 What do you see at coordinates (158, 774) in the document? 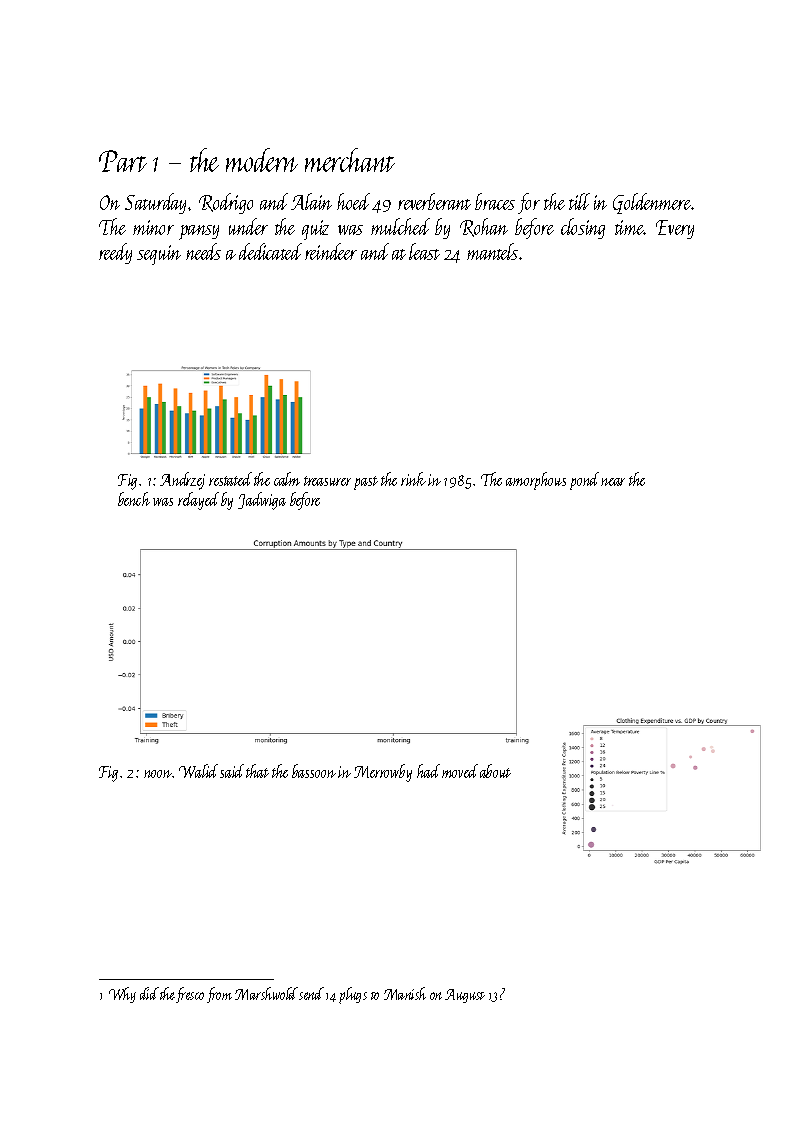
I see `noon` at bounding box center [158, 774].
